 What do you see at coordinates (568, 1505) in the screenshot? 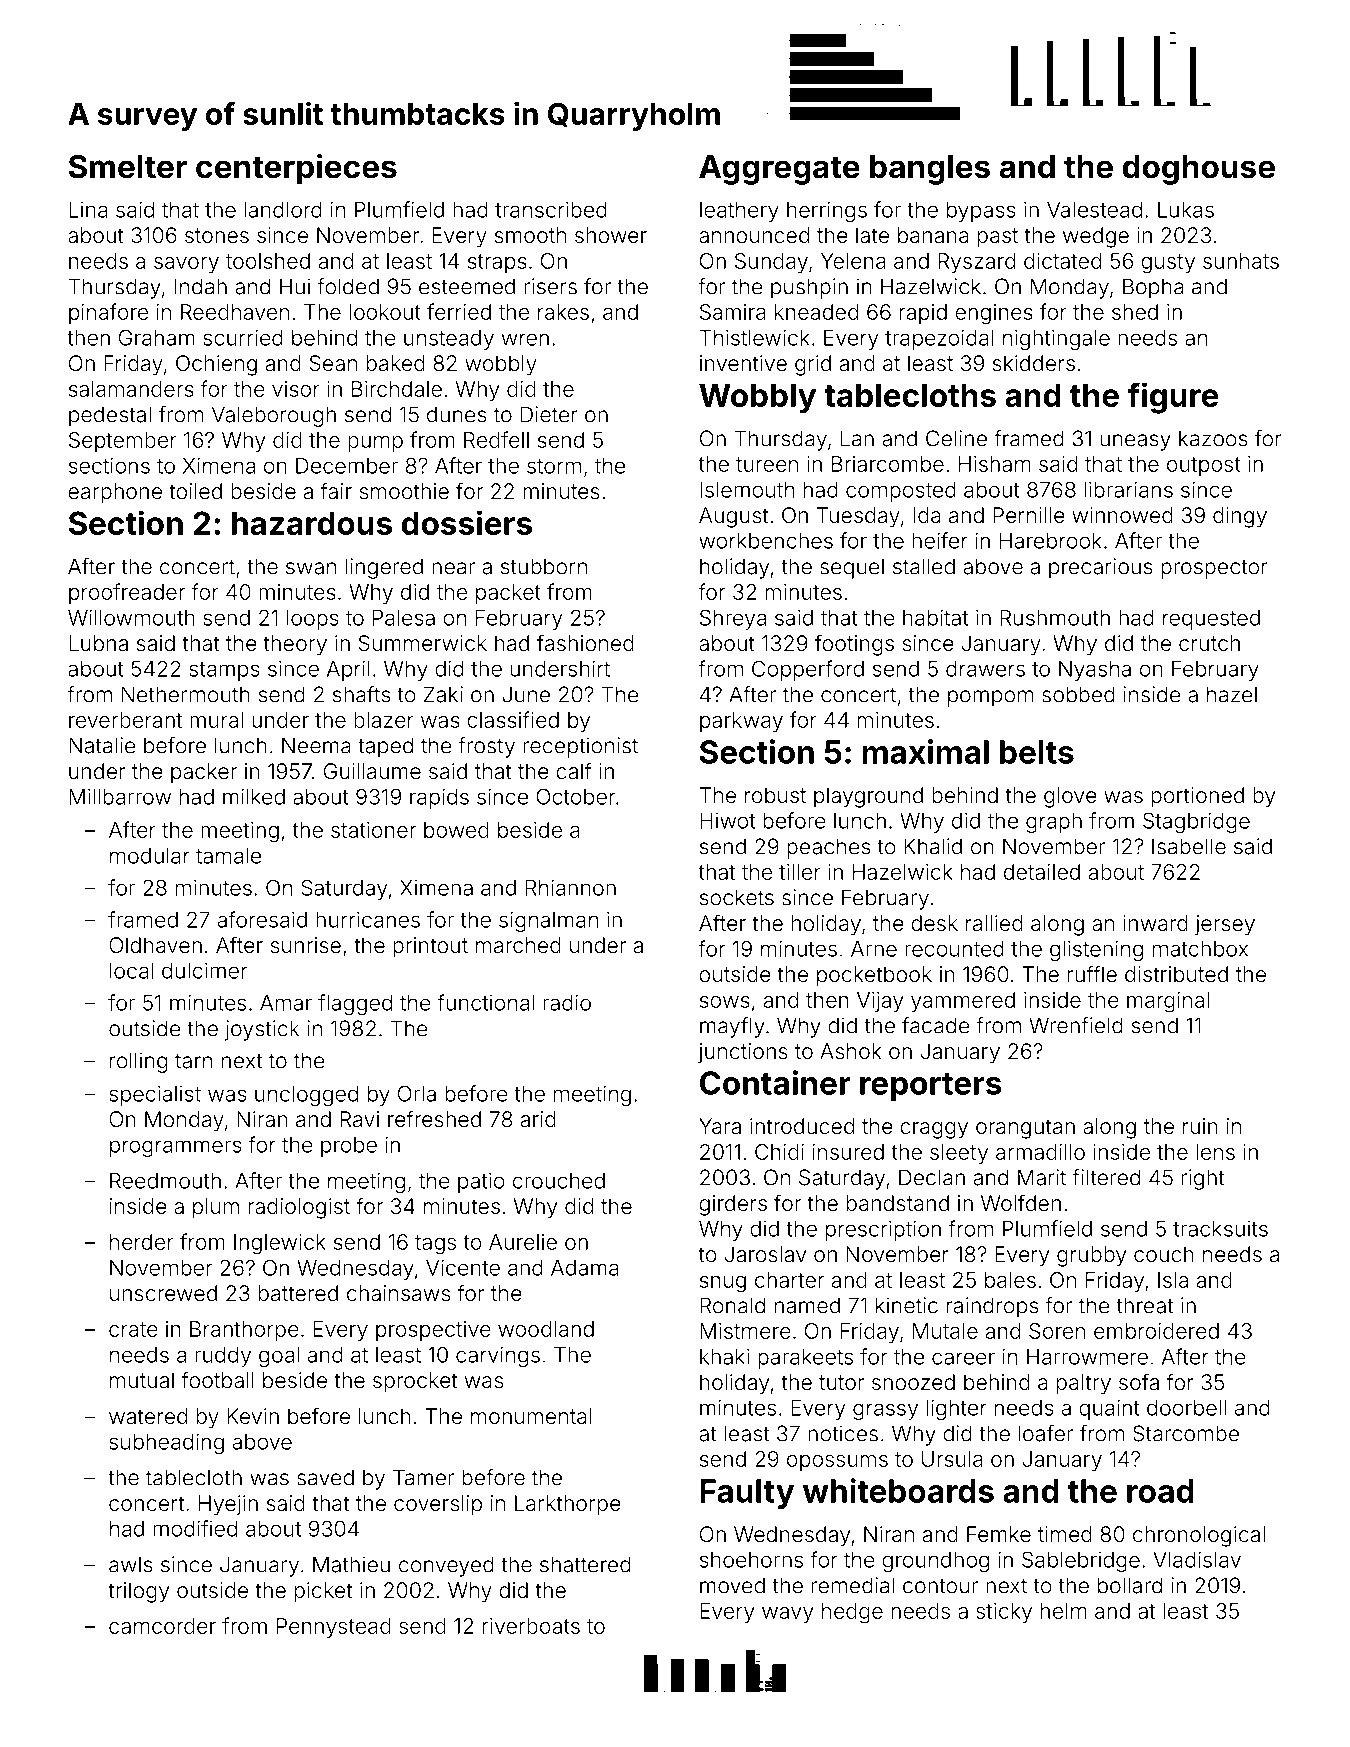
I see `Larkthorpe` at bounding box center [568, 1505].
